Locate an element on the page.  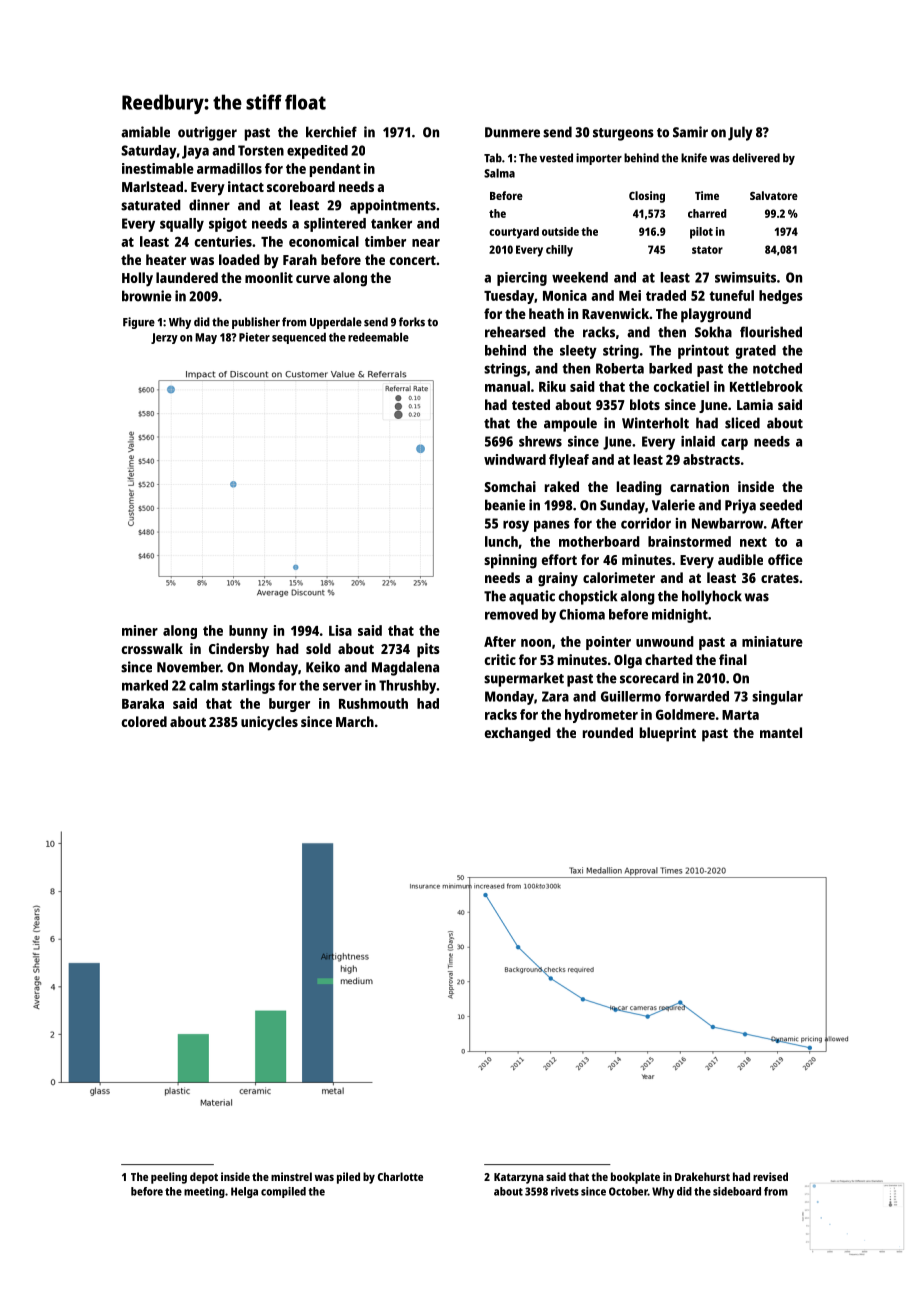
Guillermo is located at coordinates (631, 696).
